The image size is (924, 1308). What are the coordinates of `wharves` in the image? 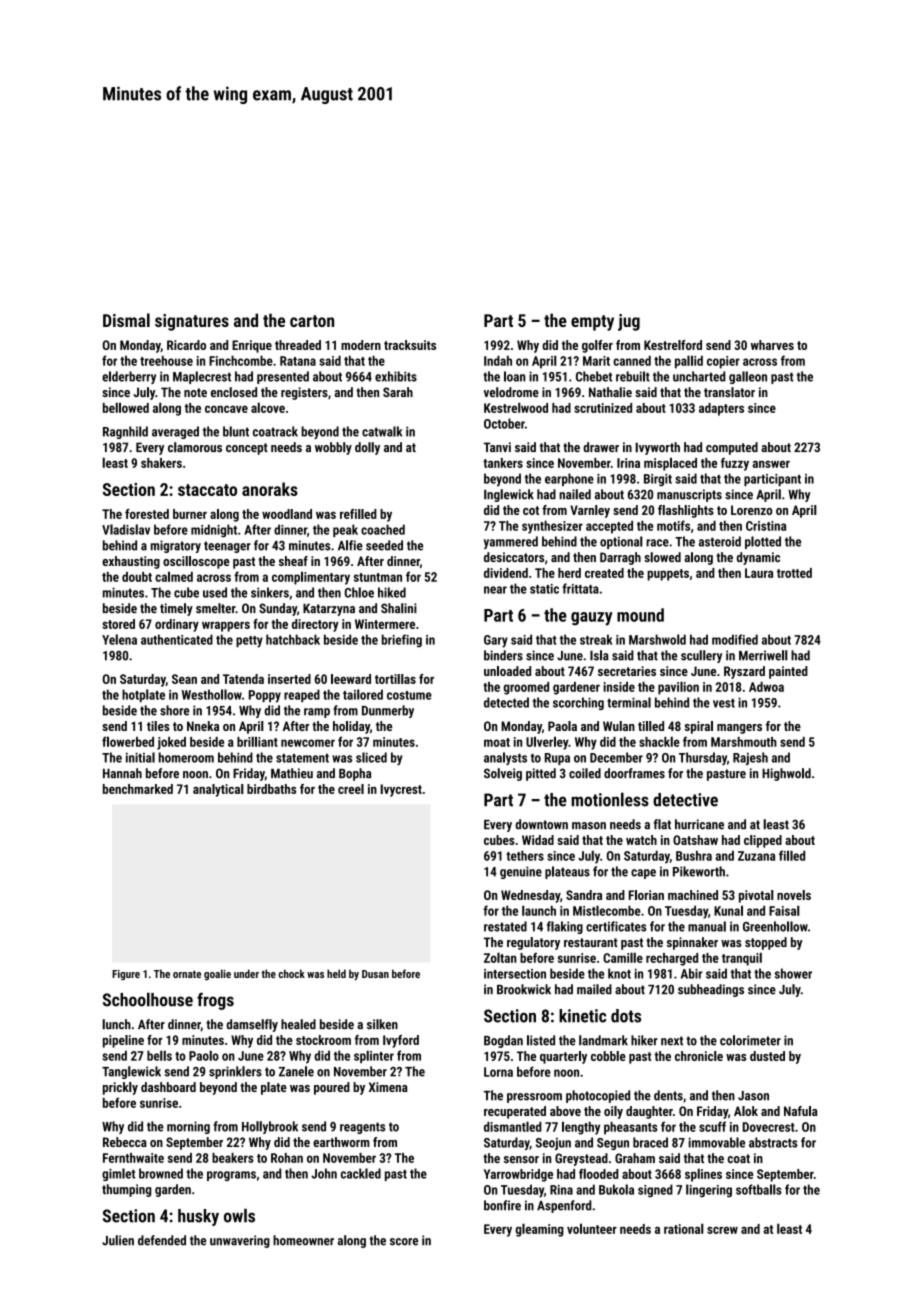 It's located at (772, 345).
